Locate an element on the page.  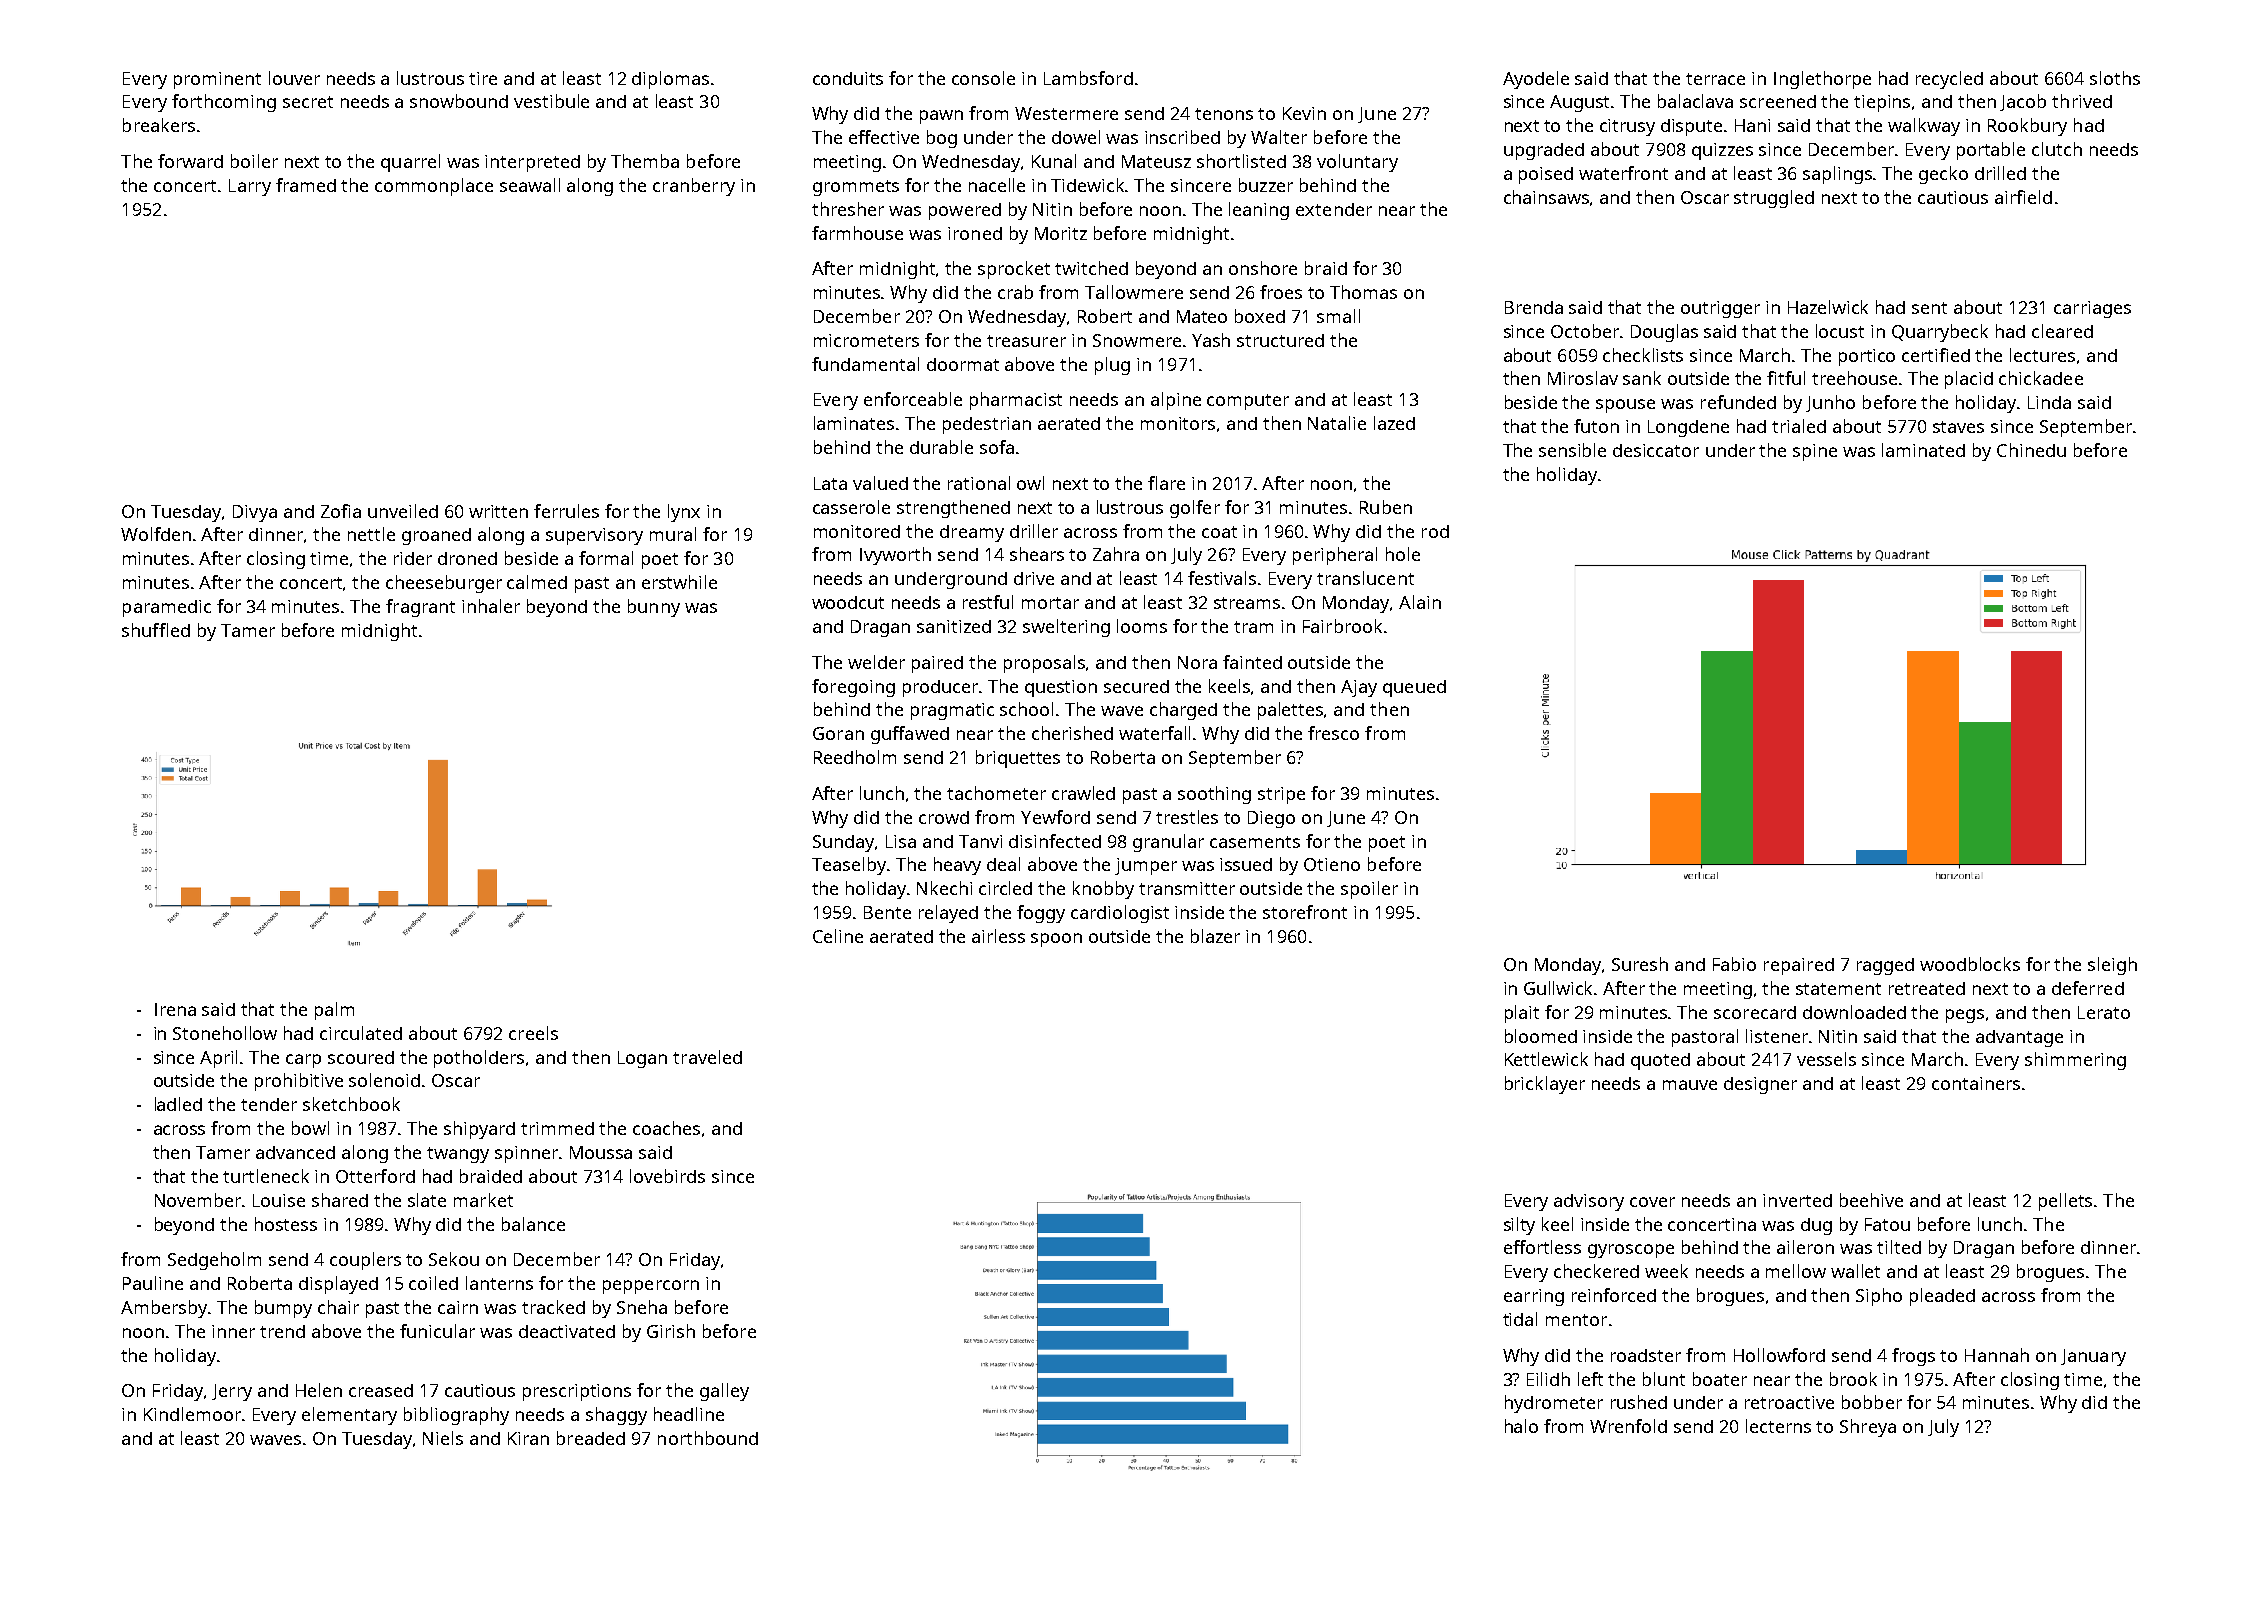
bricklayer is located at coordinates (1545, 1085).
